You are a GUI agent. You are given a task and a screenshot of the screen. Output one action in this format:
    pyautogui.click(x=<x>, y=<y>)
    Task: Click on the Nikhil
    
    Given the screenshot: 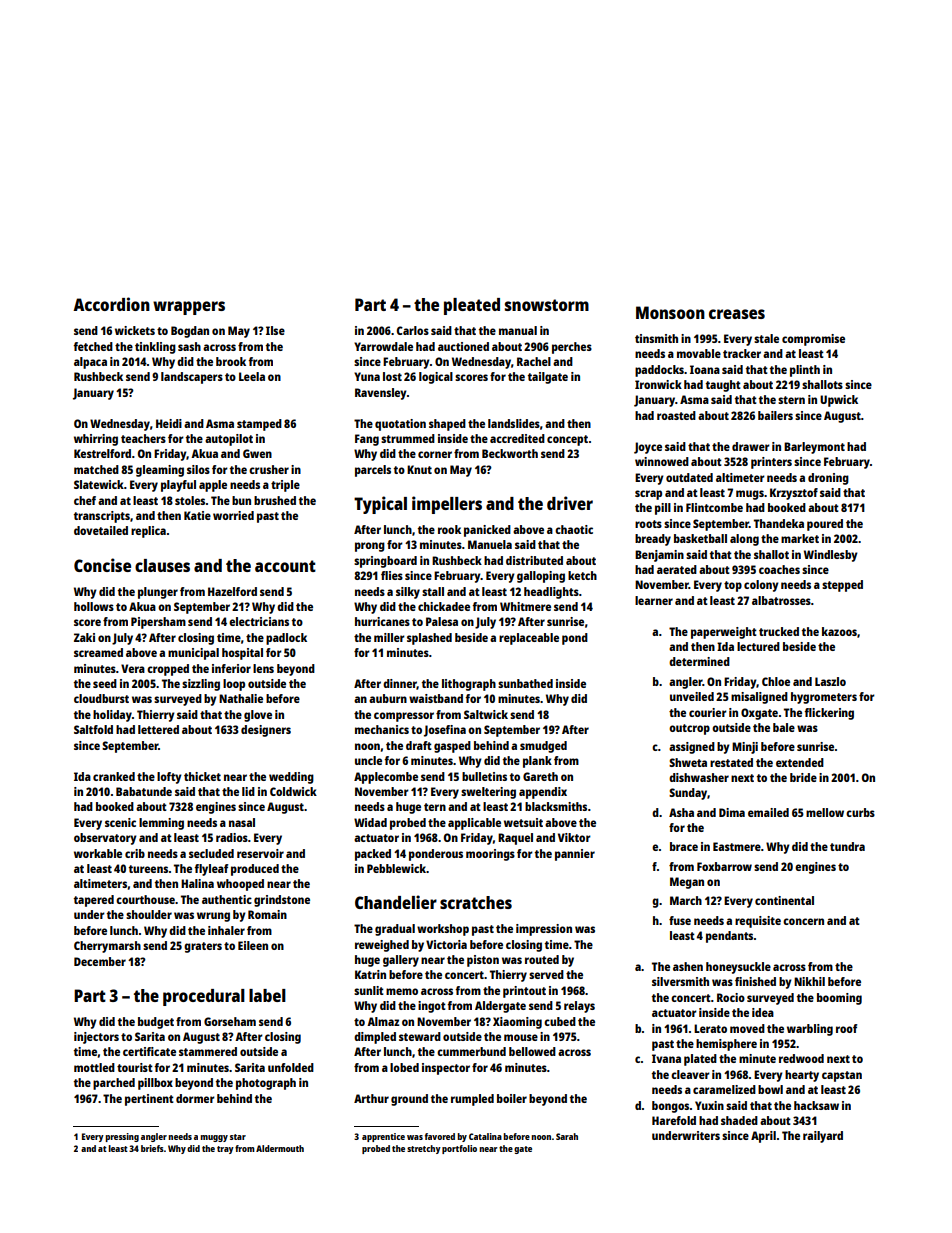 What is the action you would take?
    pyautogui.click(x=809, y=981)
